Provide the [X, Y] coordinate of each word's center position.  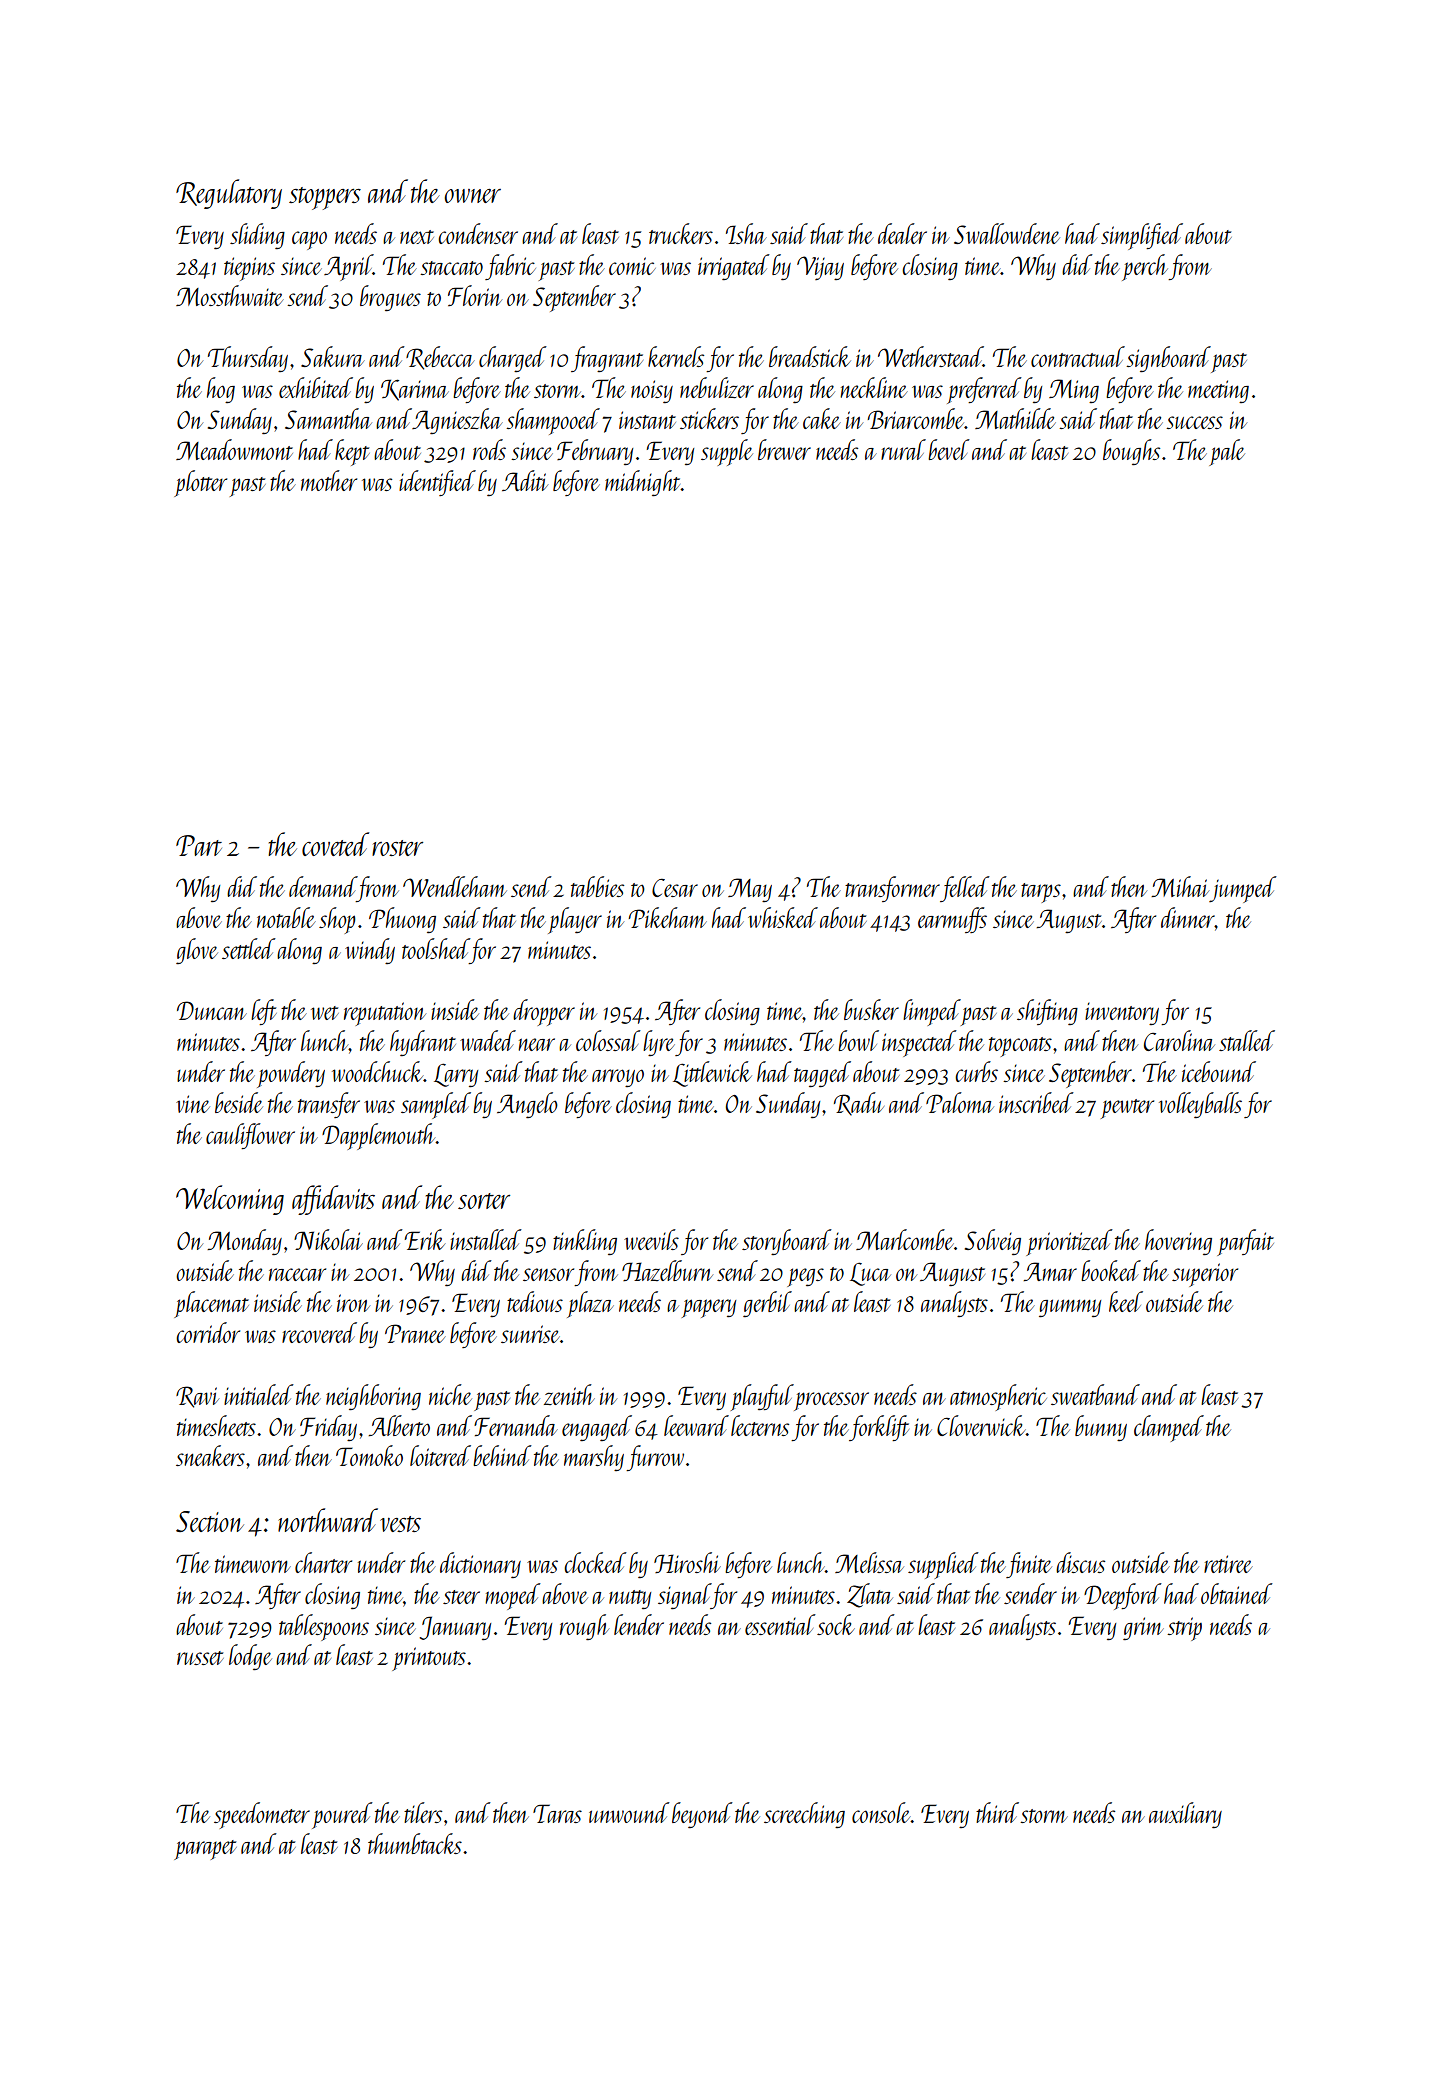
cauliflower [250, 1136]
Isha [746, 233]
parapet [205, 1850]
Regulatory [229, 194]
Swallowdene [1007, 233]
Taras [557, 1813]
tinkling [585, 1242]
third [997, 1812]
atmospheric [998, 1397]
